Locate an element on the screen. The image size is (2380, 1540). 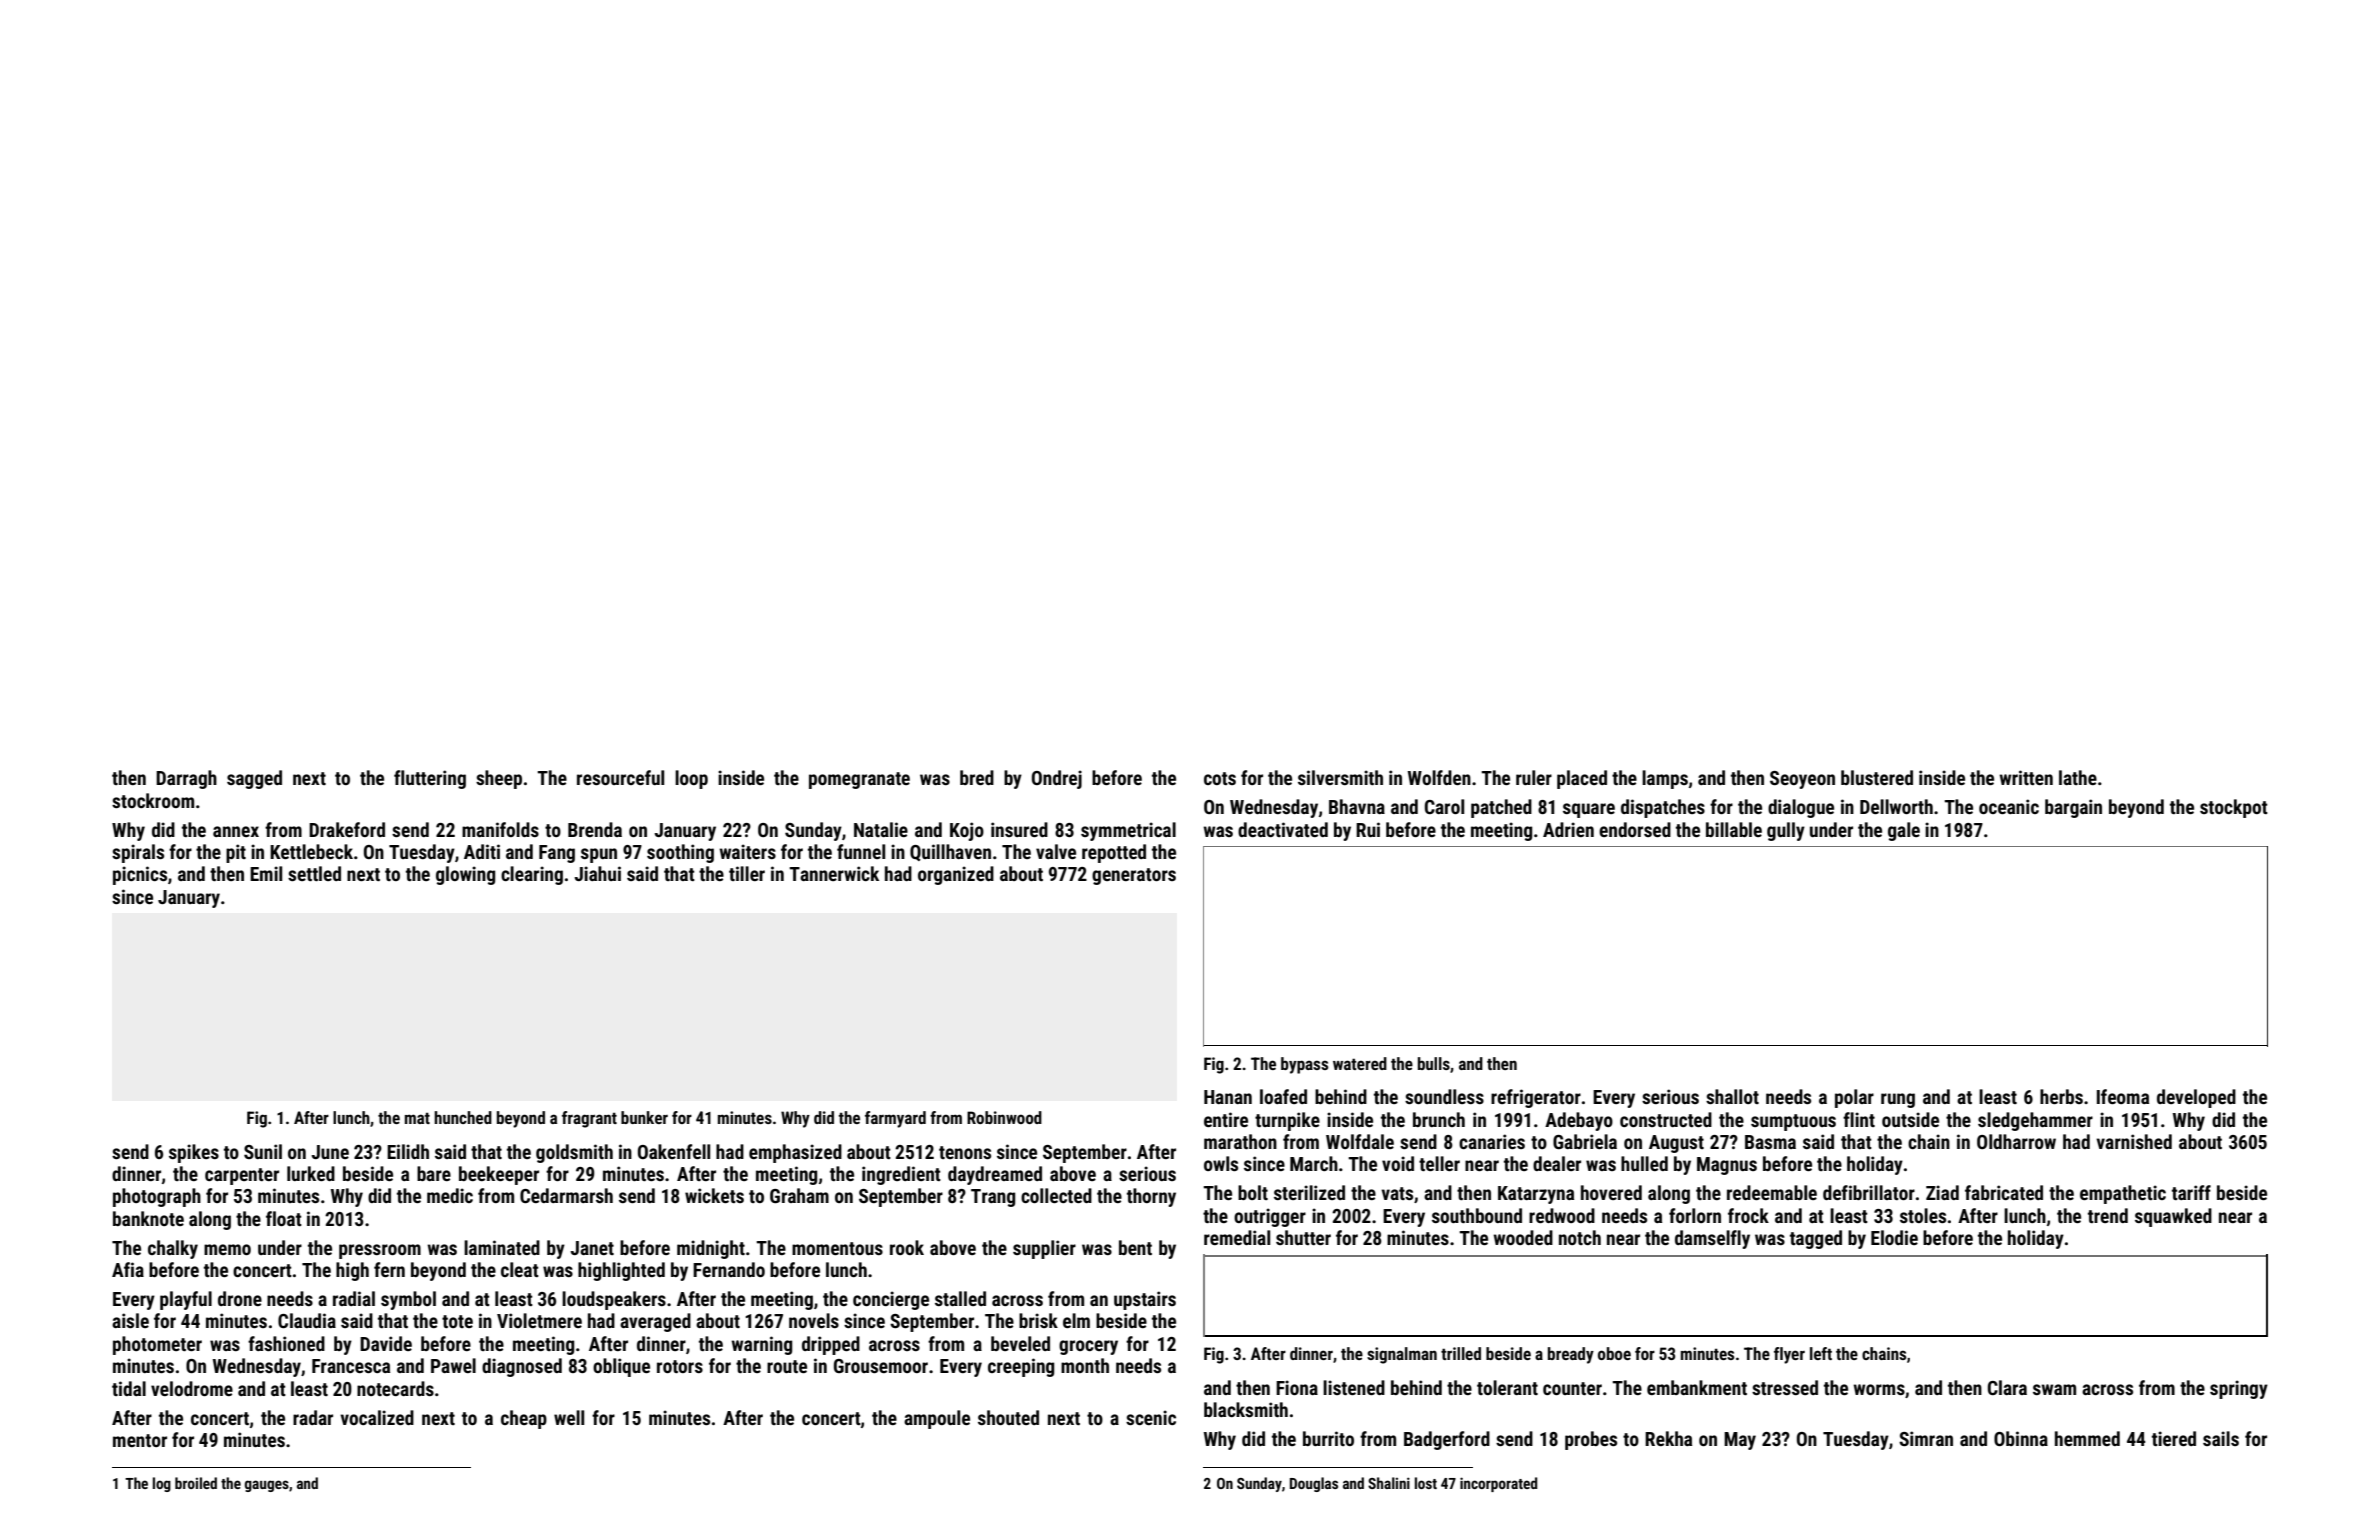
generators is located at coordinates (1134, 876).
